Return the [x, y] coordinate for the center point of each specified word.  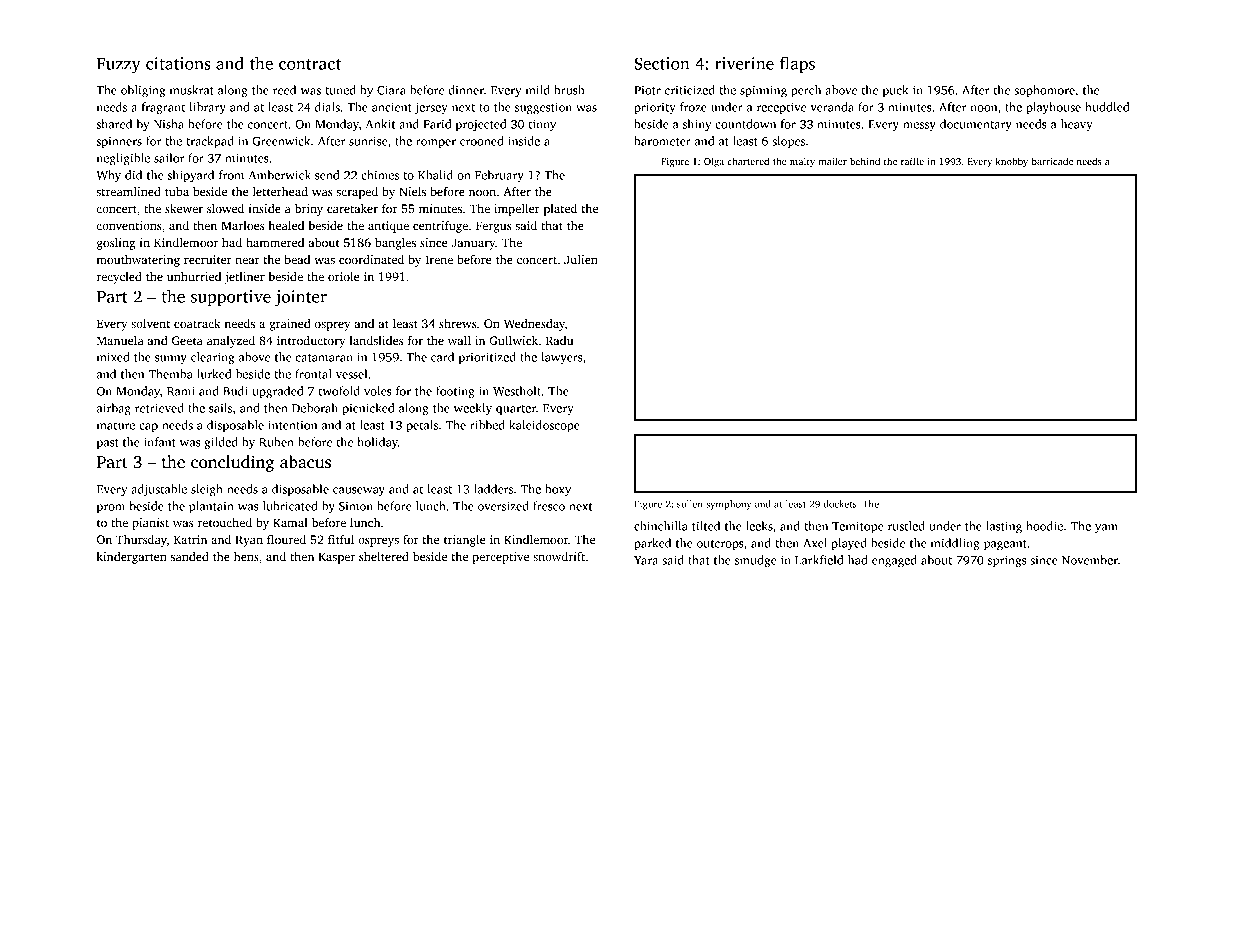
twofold [339, 391]
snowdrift [559, 556]
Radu [560, 340]
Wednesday [534, 325]
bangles [395, 244]
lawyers [561, 358]
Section [661, 63]
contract [310, 64]
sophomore [1044, 91]
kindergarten [131, 558]
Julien [581, 259]
